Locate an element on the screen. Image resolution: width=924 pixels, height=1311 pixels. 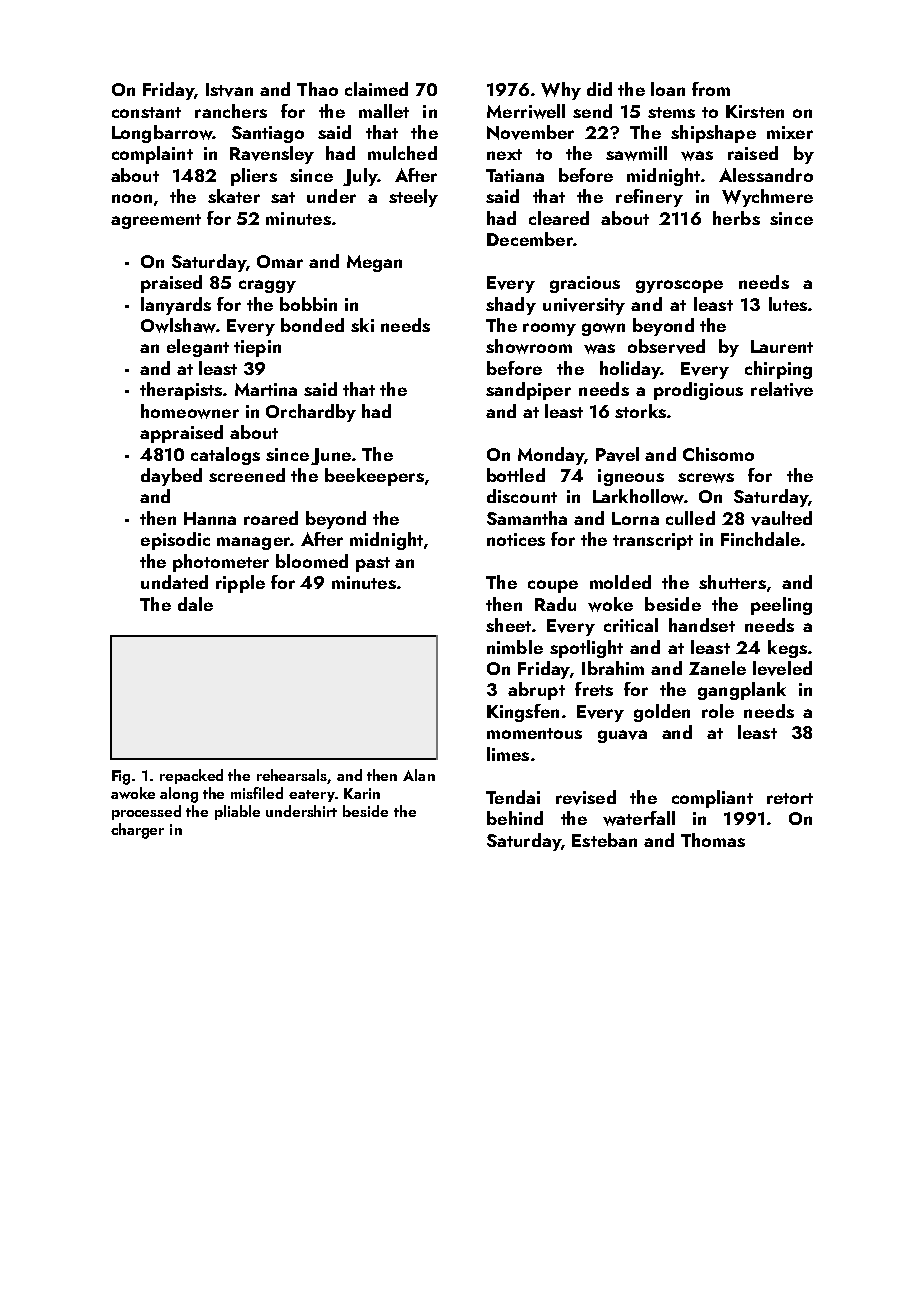
homeowner is located at coordinates (190, 411).
